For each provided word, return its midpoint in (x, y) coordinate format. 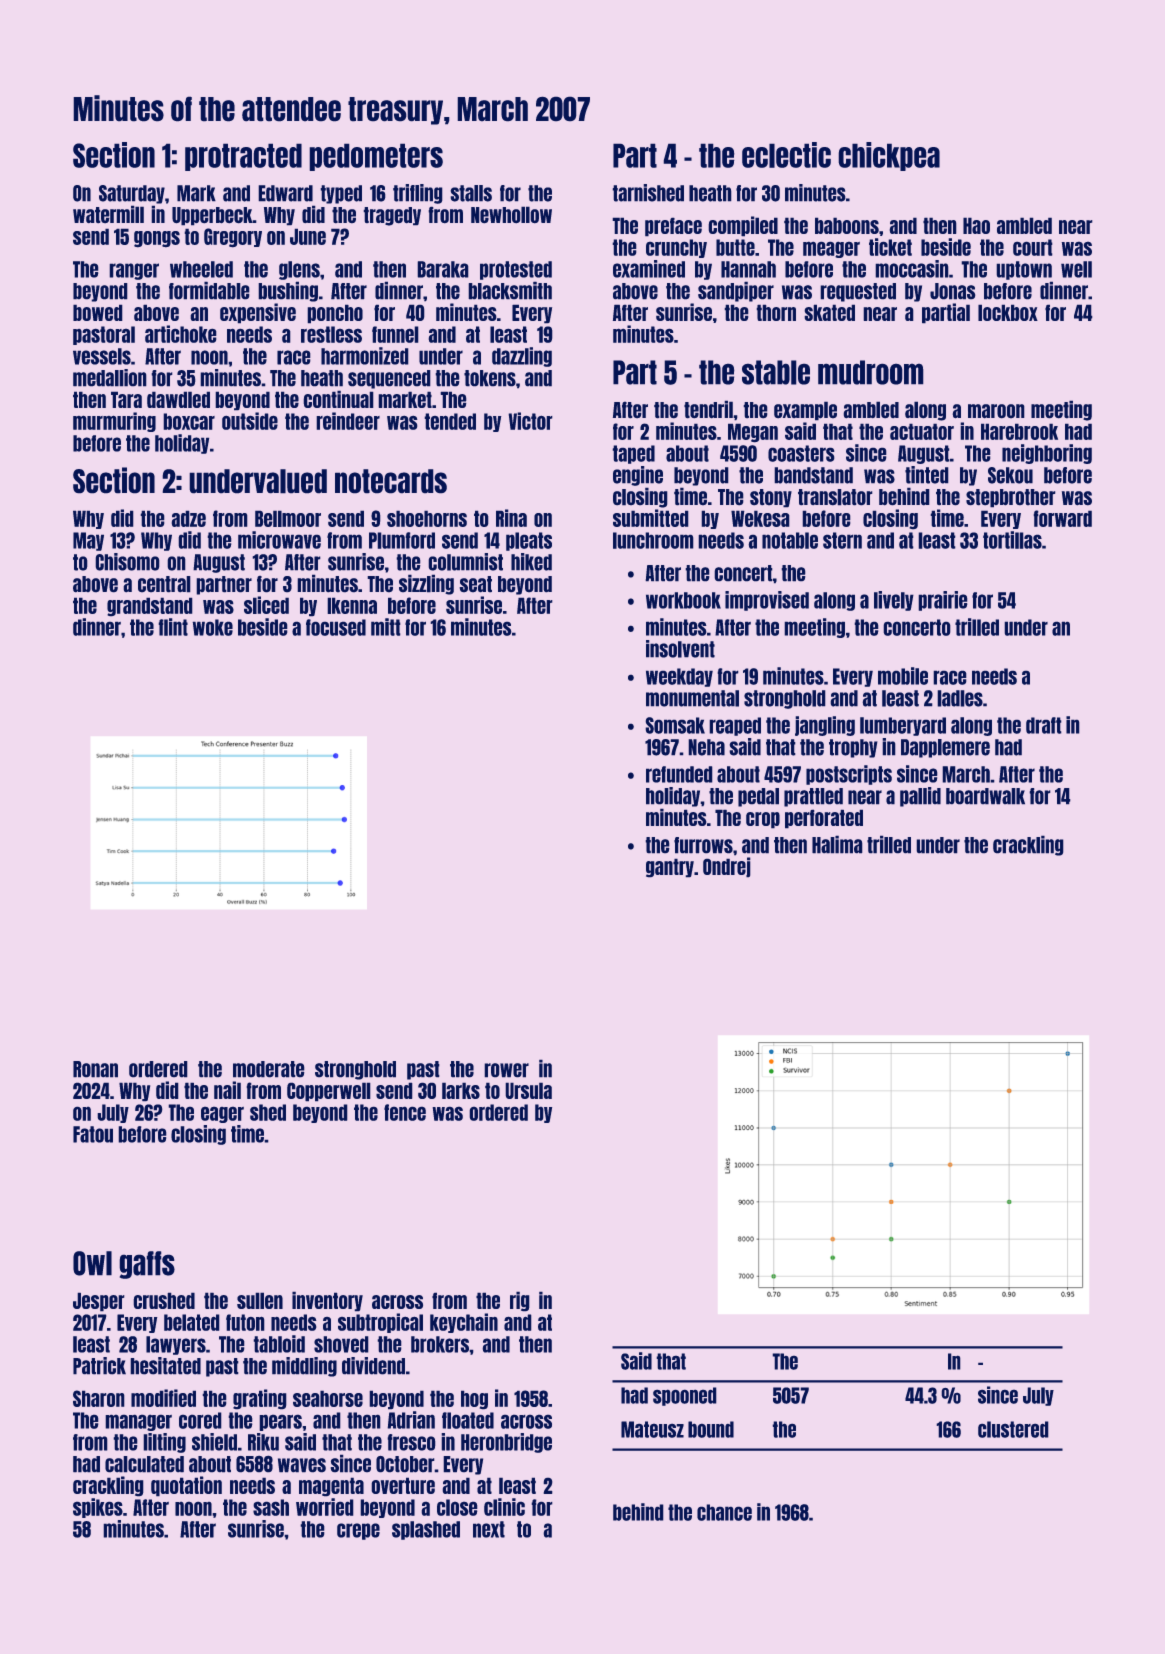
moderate (269, 1069)
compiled (743, 226)
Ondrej (727, 867)
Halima (837, 844)
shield (214, 1442)
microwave (279, 540)
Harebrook (1019, 431)
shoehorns (427, 518)
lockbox (1008, 312)
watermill (108, 214)
